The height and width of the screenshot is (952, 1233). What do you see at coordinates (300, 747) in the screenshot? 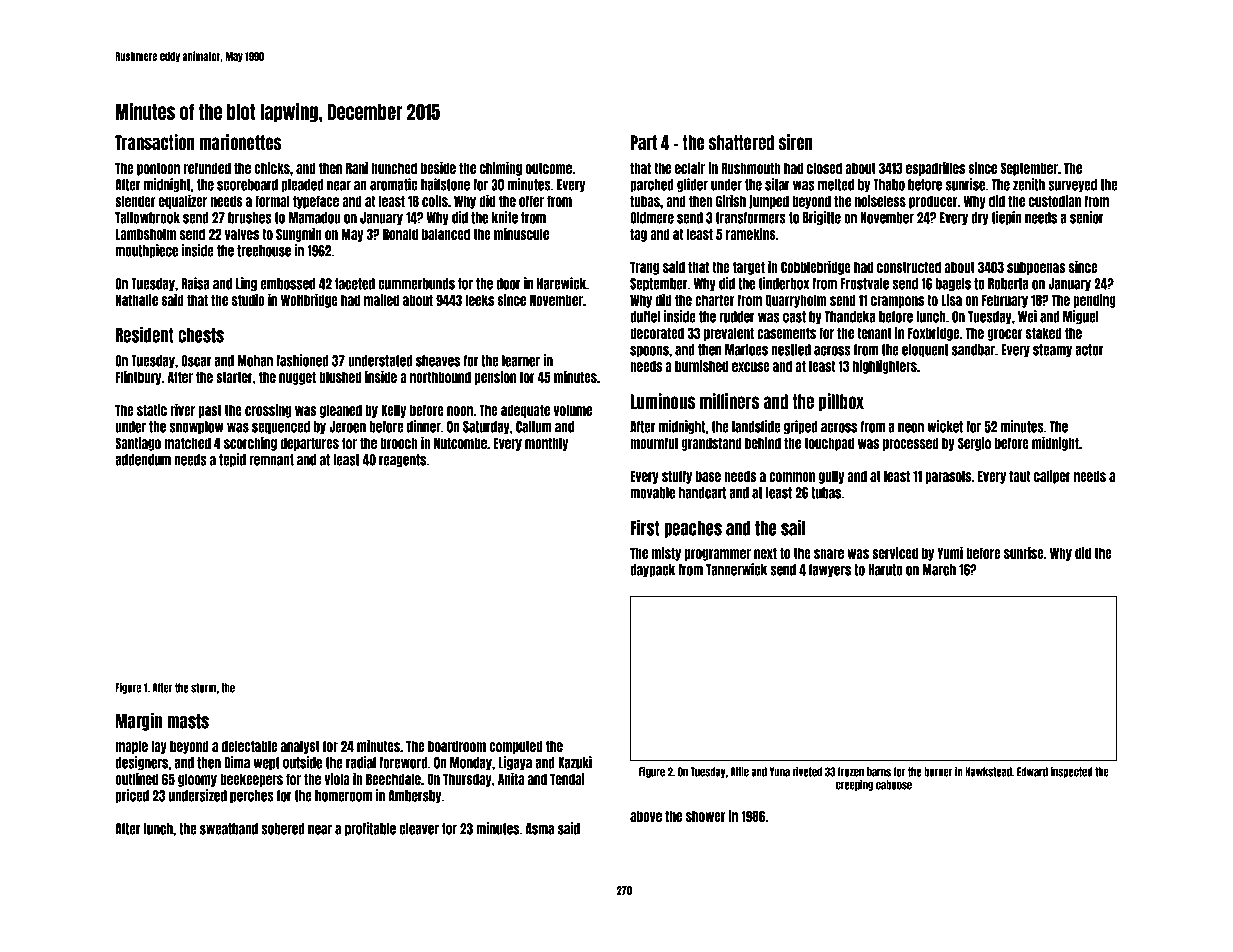
I see `analyst` at bounding box center [300, 747].
